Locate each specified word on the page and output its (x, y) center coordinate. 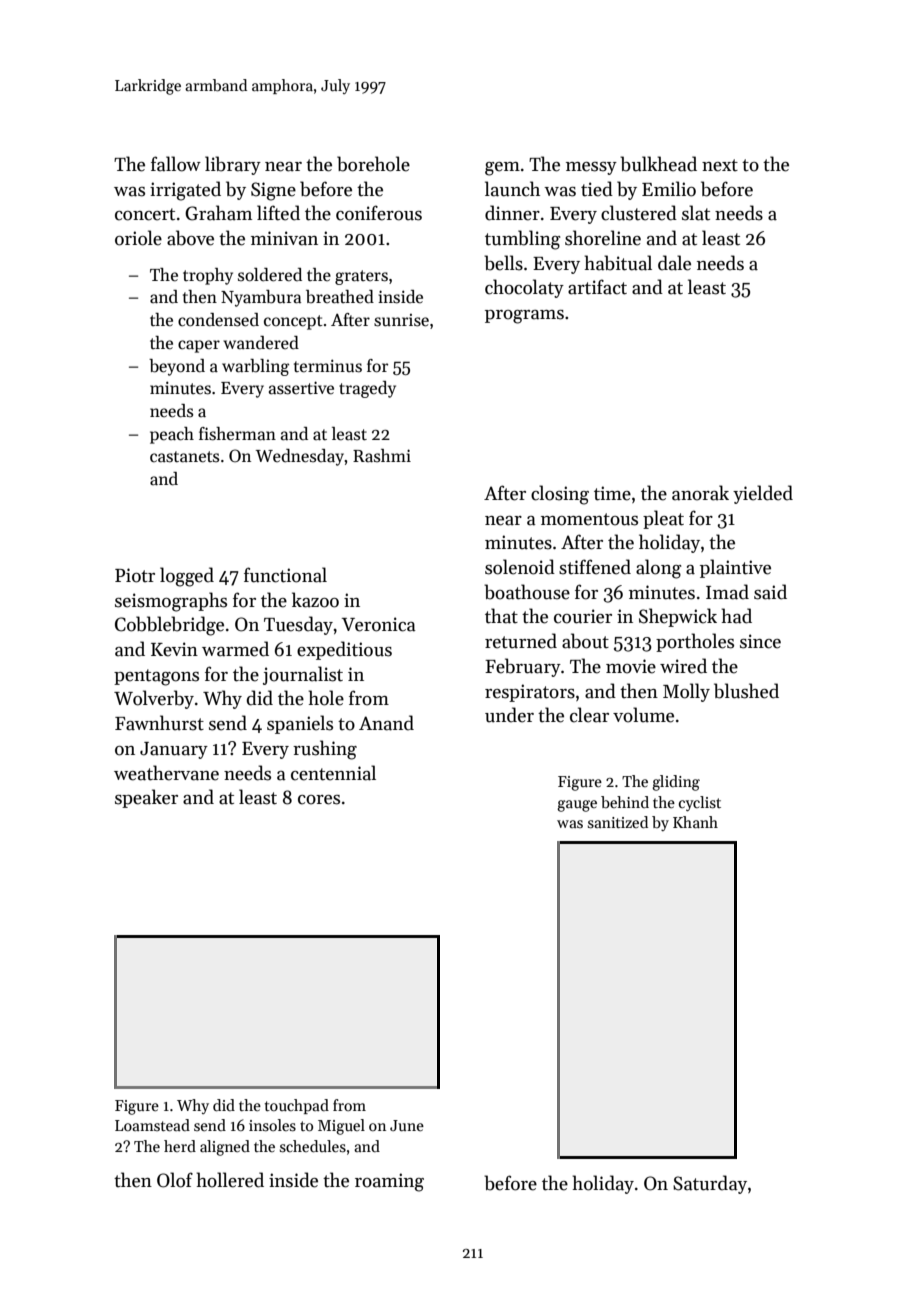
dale (674, 263)
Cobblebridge (169, 626)
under (509, 715)
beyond (177, 367)
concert (145, 214)
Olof (175, 1180)
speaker (146, 798)
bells (503, 263)
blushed (746, 691)
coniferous (379, 213)
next (720, 165)
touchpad (297, 1106)
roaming (389, 1182)
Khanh (695, 822)
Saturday (710, 1184)
